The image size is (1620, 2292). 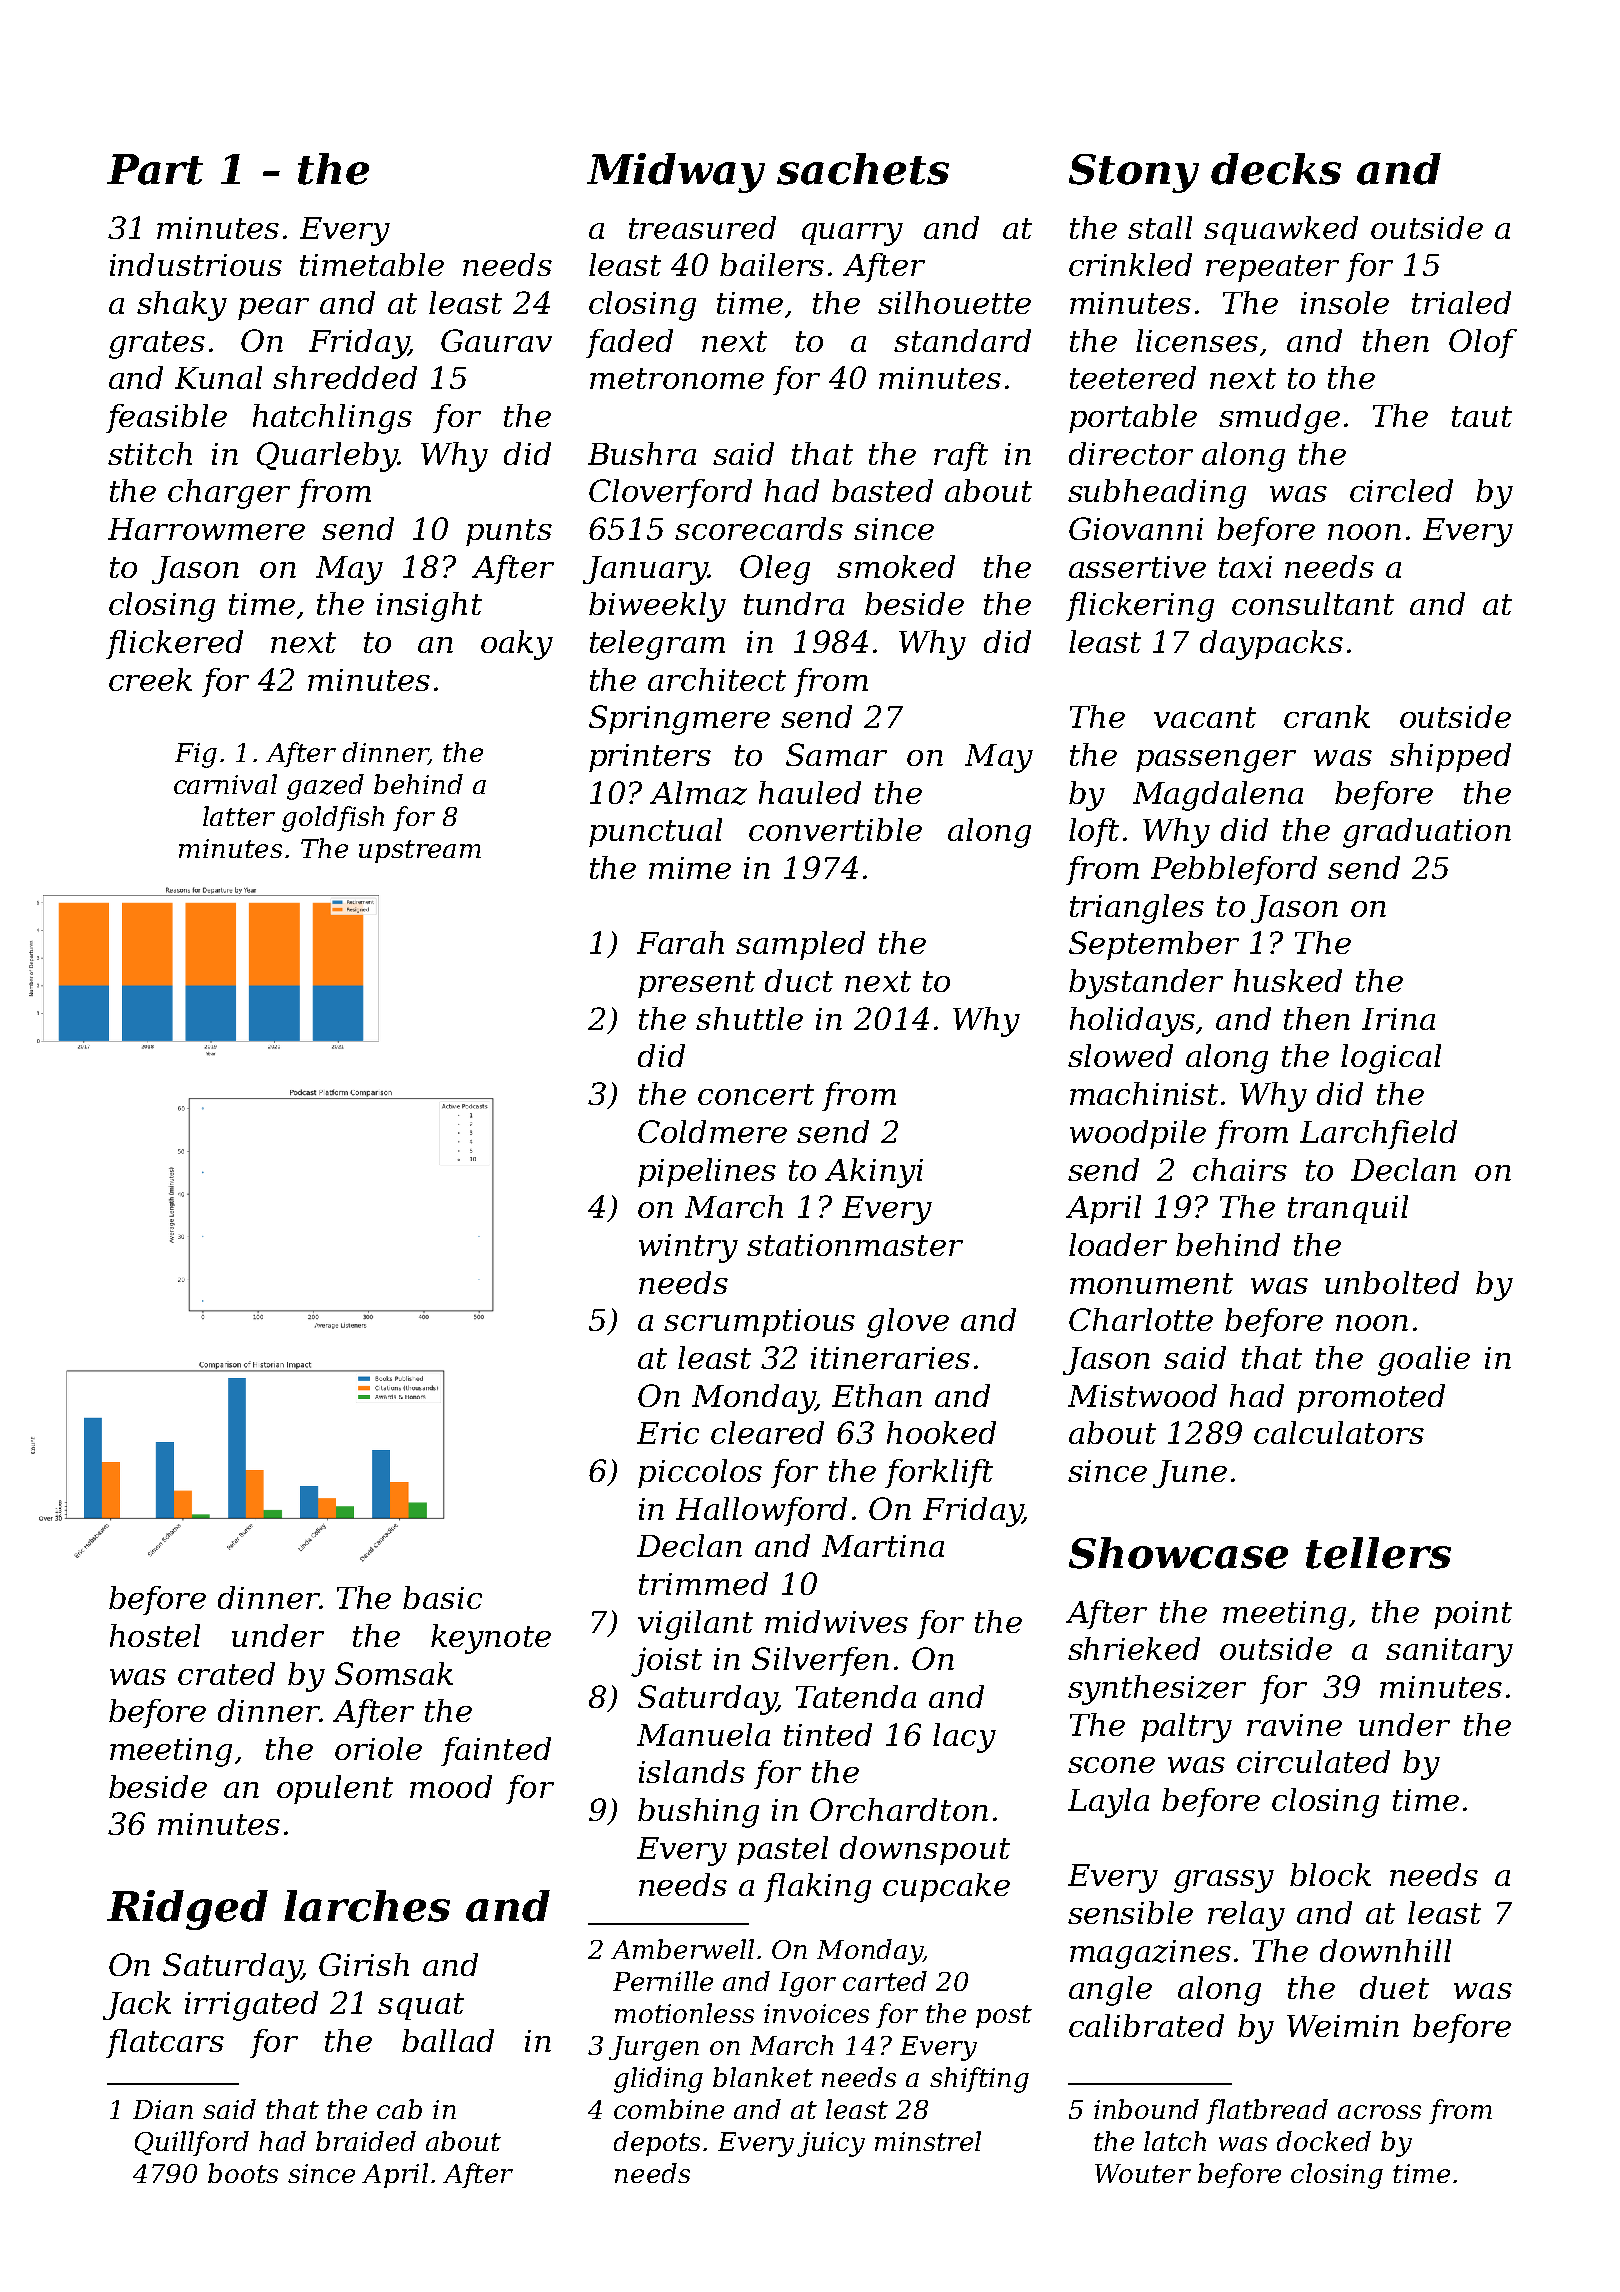 What do you see at coordinates (1288, 980) in the page?
I see `husked` at bounding box center [1288, 980].
